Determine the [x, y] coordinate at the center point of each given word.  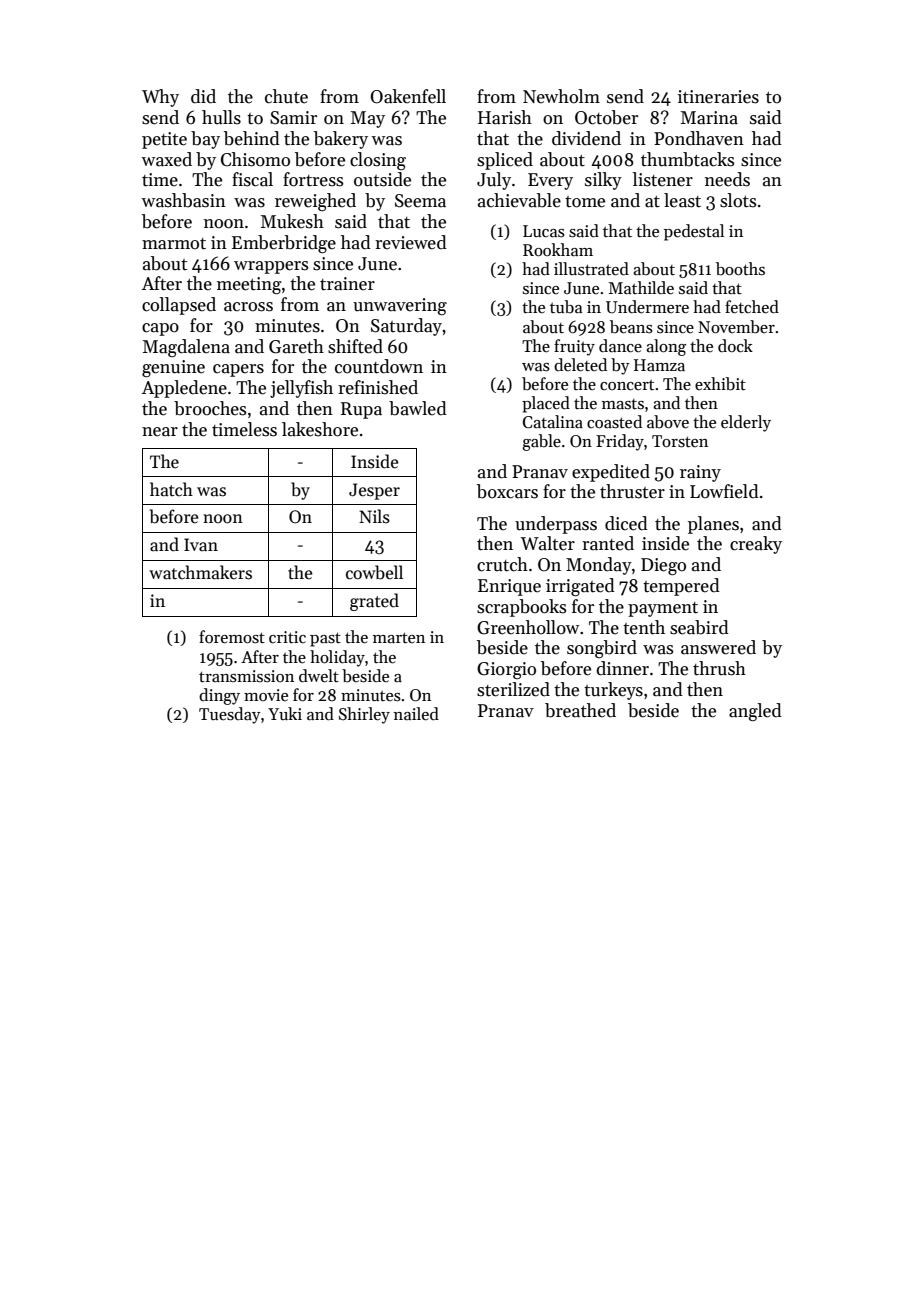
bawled [418, 408]
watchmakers [200, 572]
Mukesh [292, 221]
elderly [746, 423]
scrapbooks [521, 608]
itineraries [718, 97]
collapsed [179, 306]
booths [740, 269]
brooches [210, 408]
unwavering [400, 306]
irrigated [580, 587]
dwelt [319, 676]
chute [286, 96]
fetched [752, 307]
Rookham [558, 250]
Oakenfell [408, 96]
